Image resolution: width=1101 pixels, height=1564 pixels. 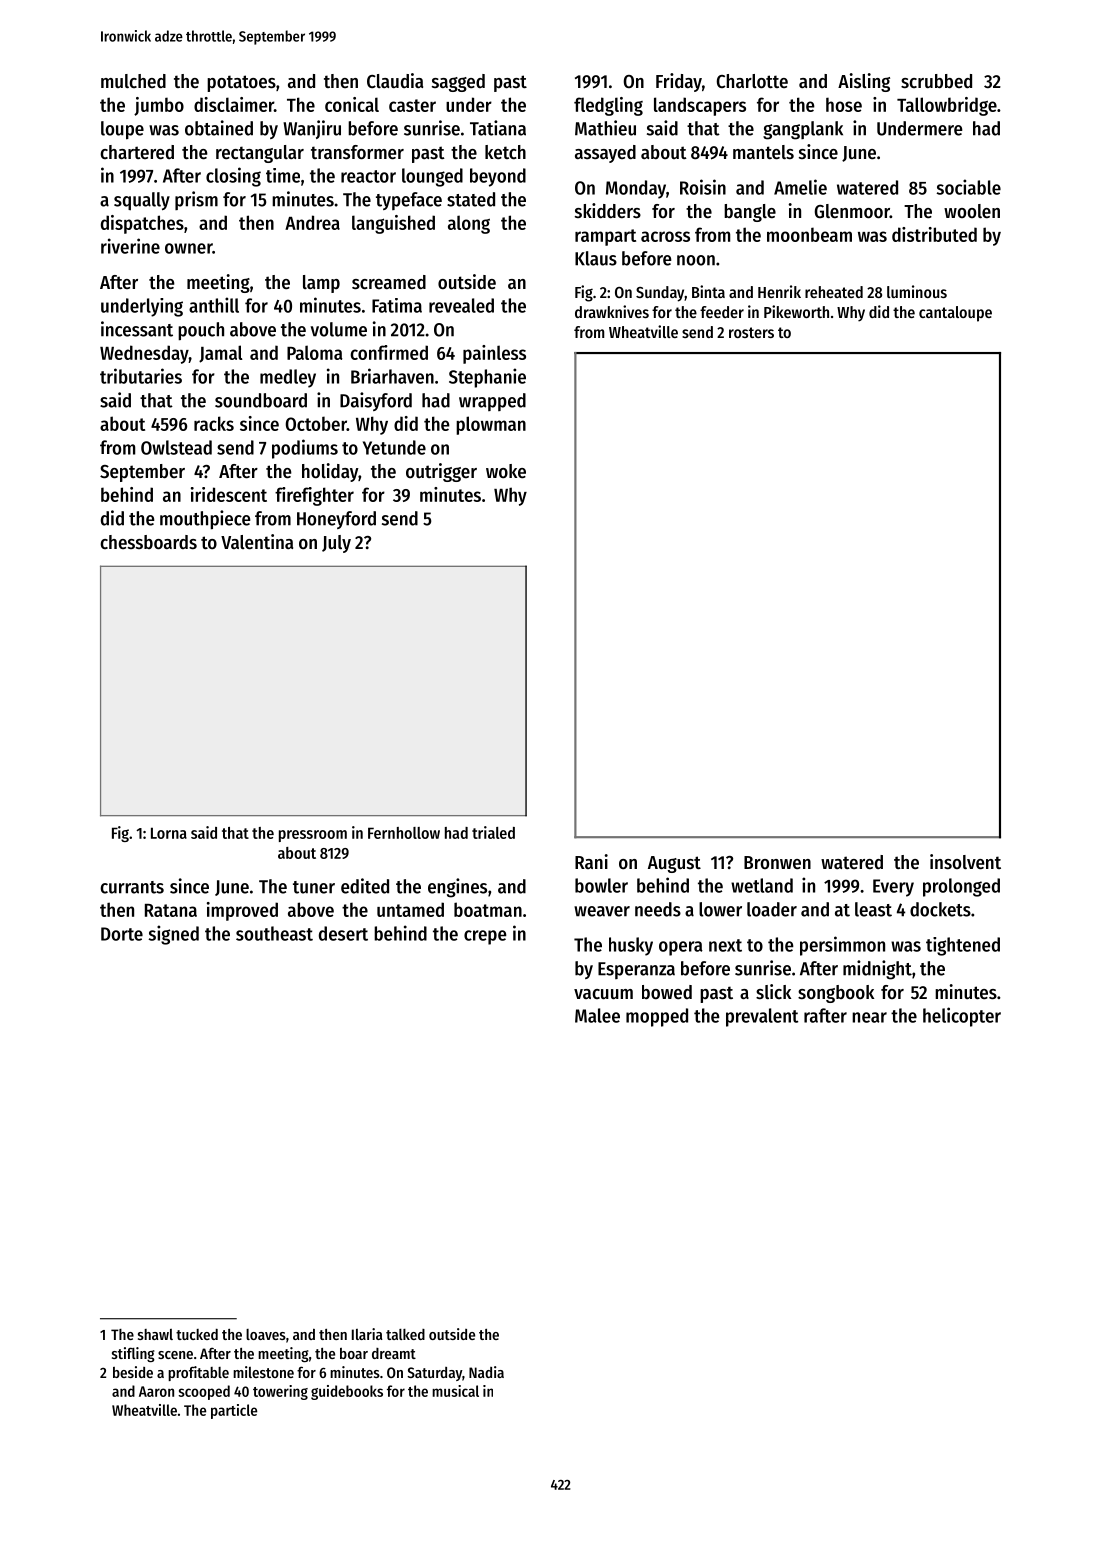 I want to click on Malee, so click(x=597, y=1015).
